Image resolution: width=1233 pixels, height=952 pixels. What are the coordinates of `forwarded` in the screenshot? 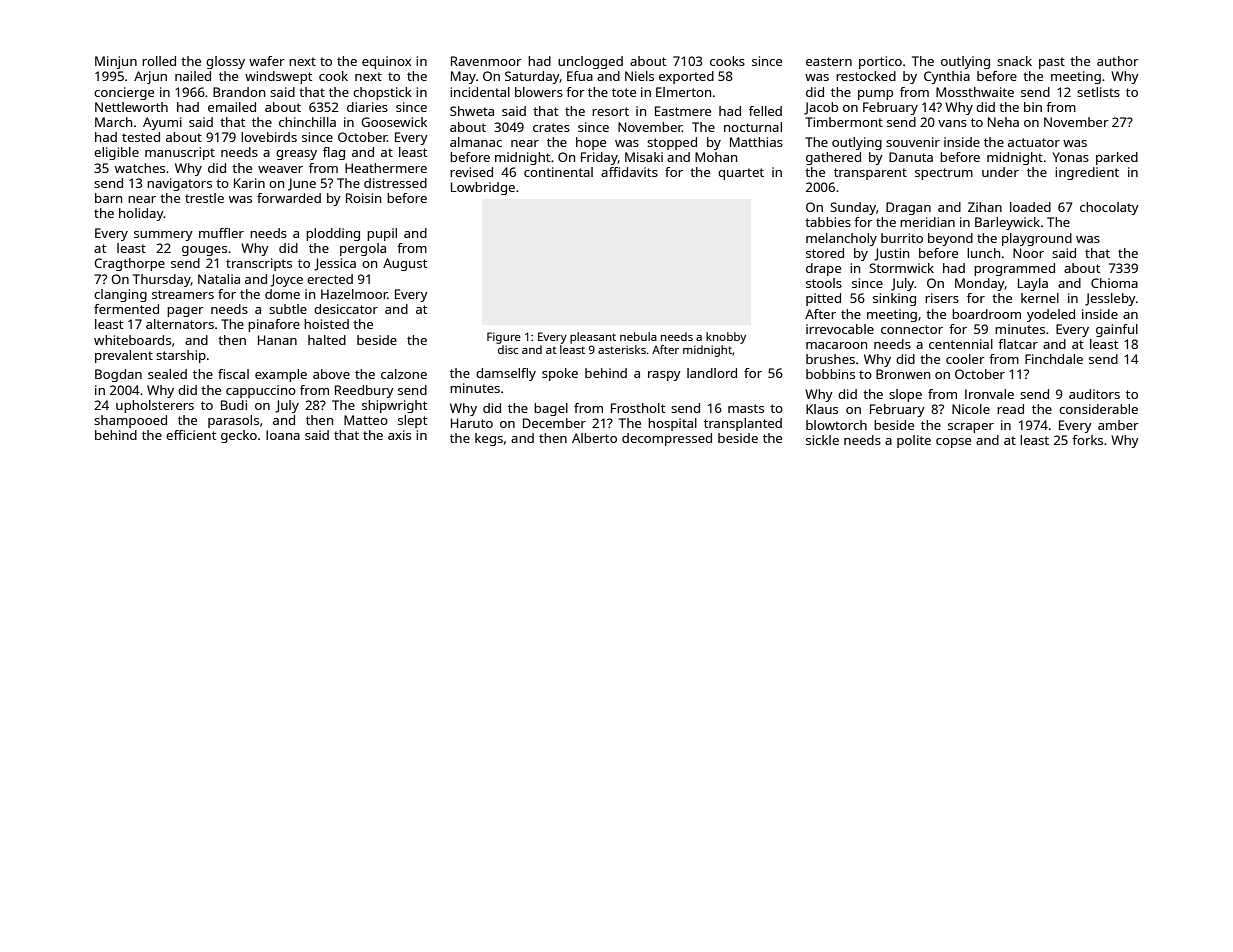 It's located at (289, 198).
